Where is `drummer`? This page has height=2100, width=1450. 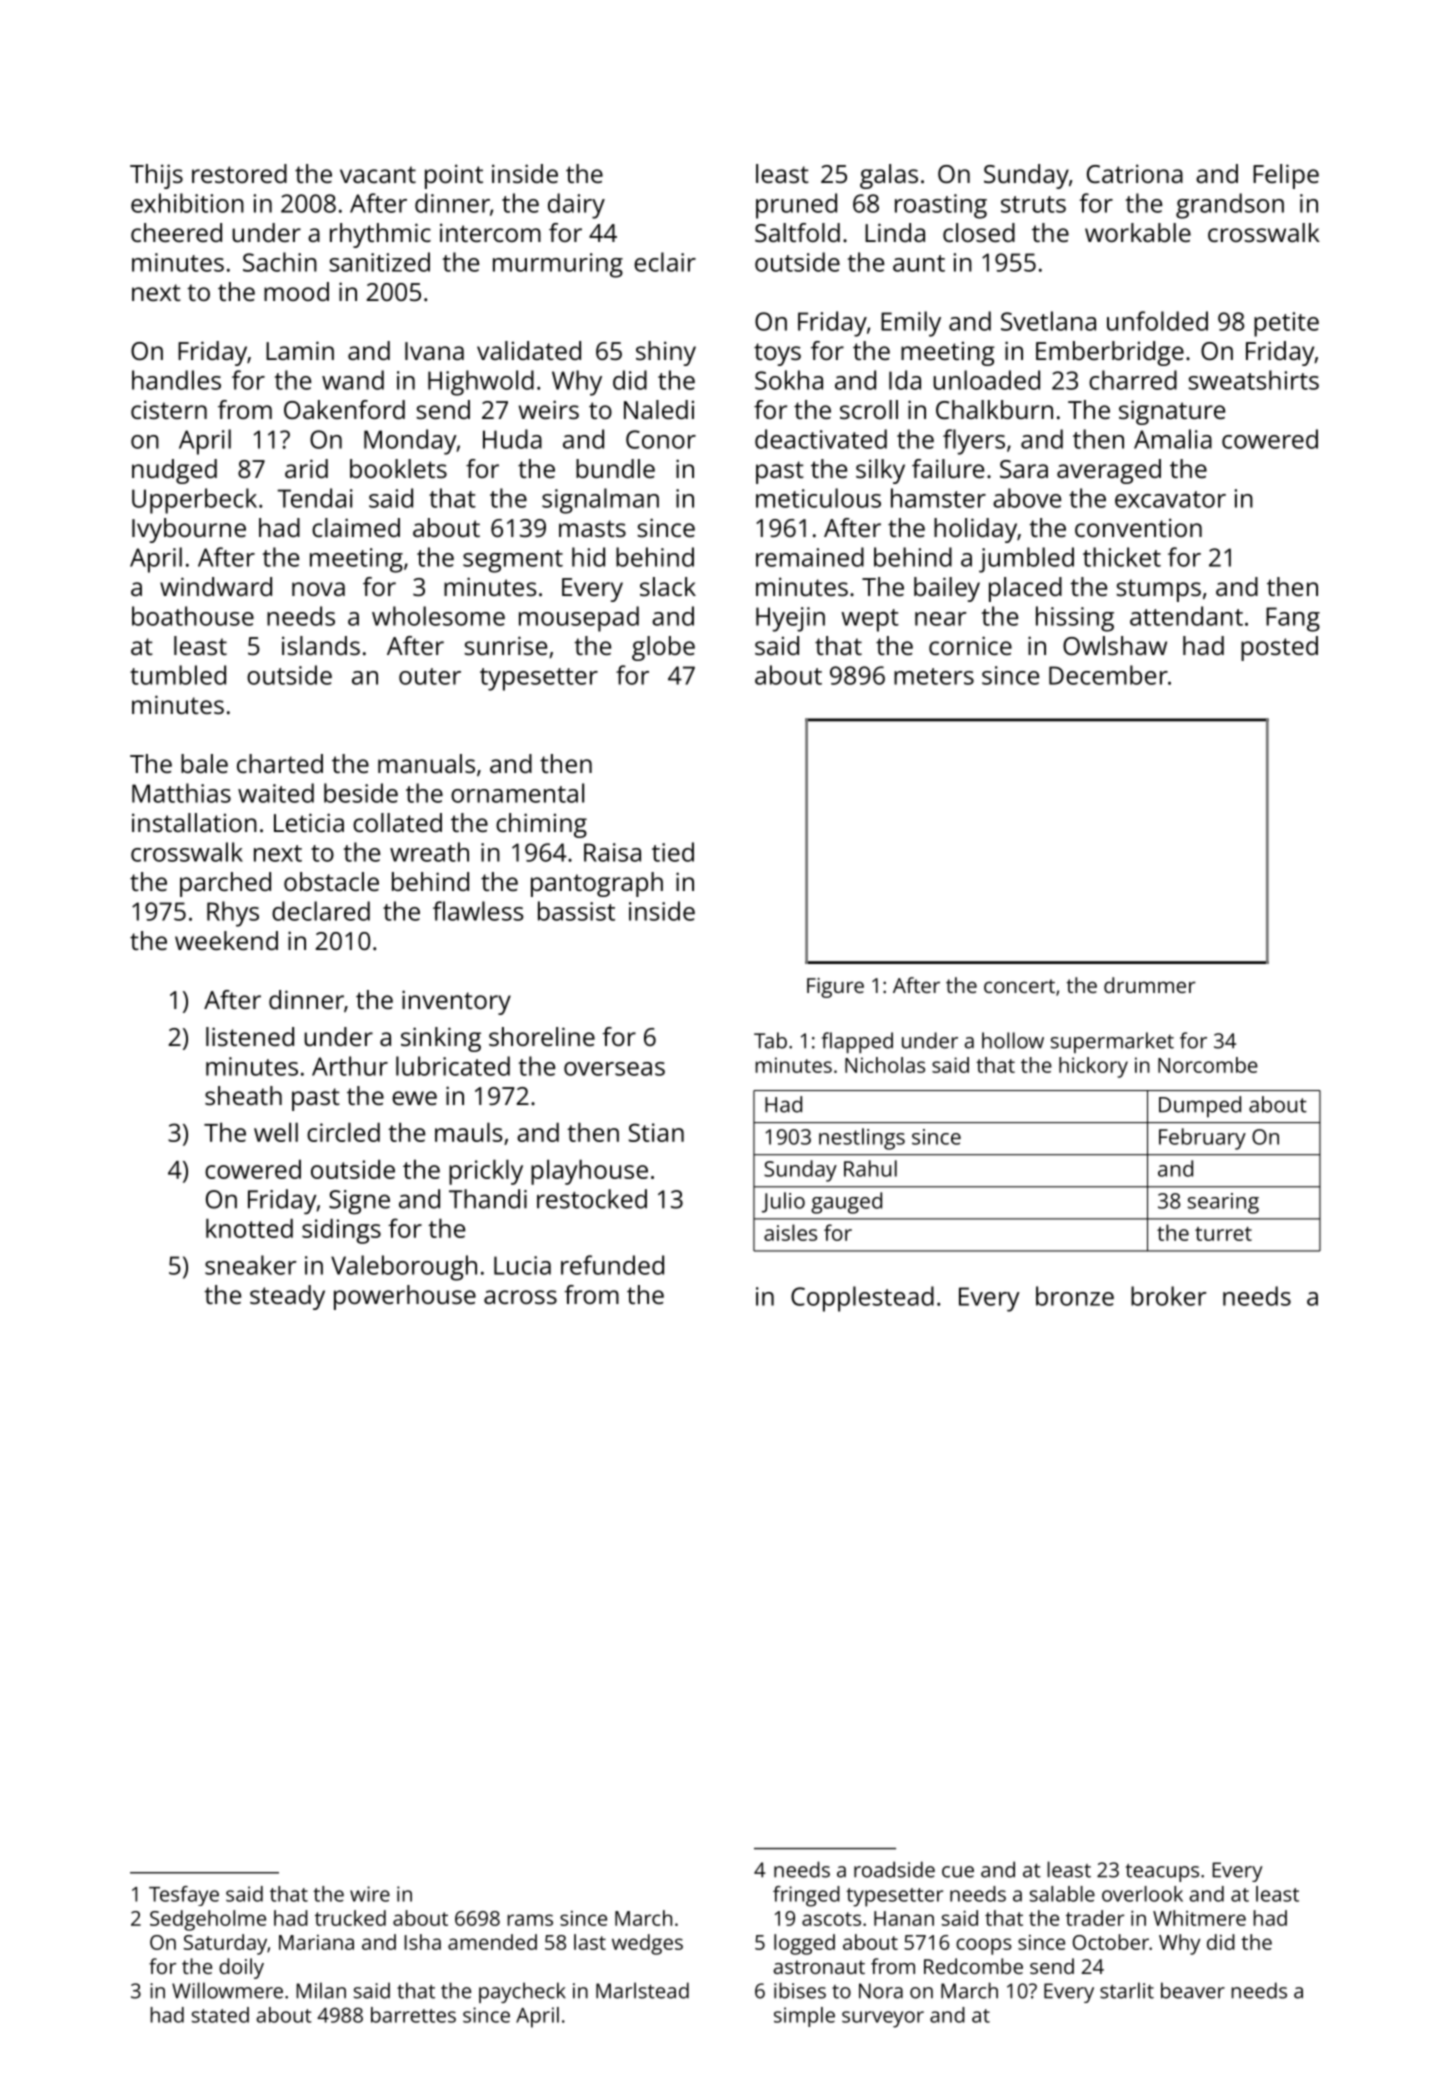
drummer is located at coordinates (1150, 985).
